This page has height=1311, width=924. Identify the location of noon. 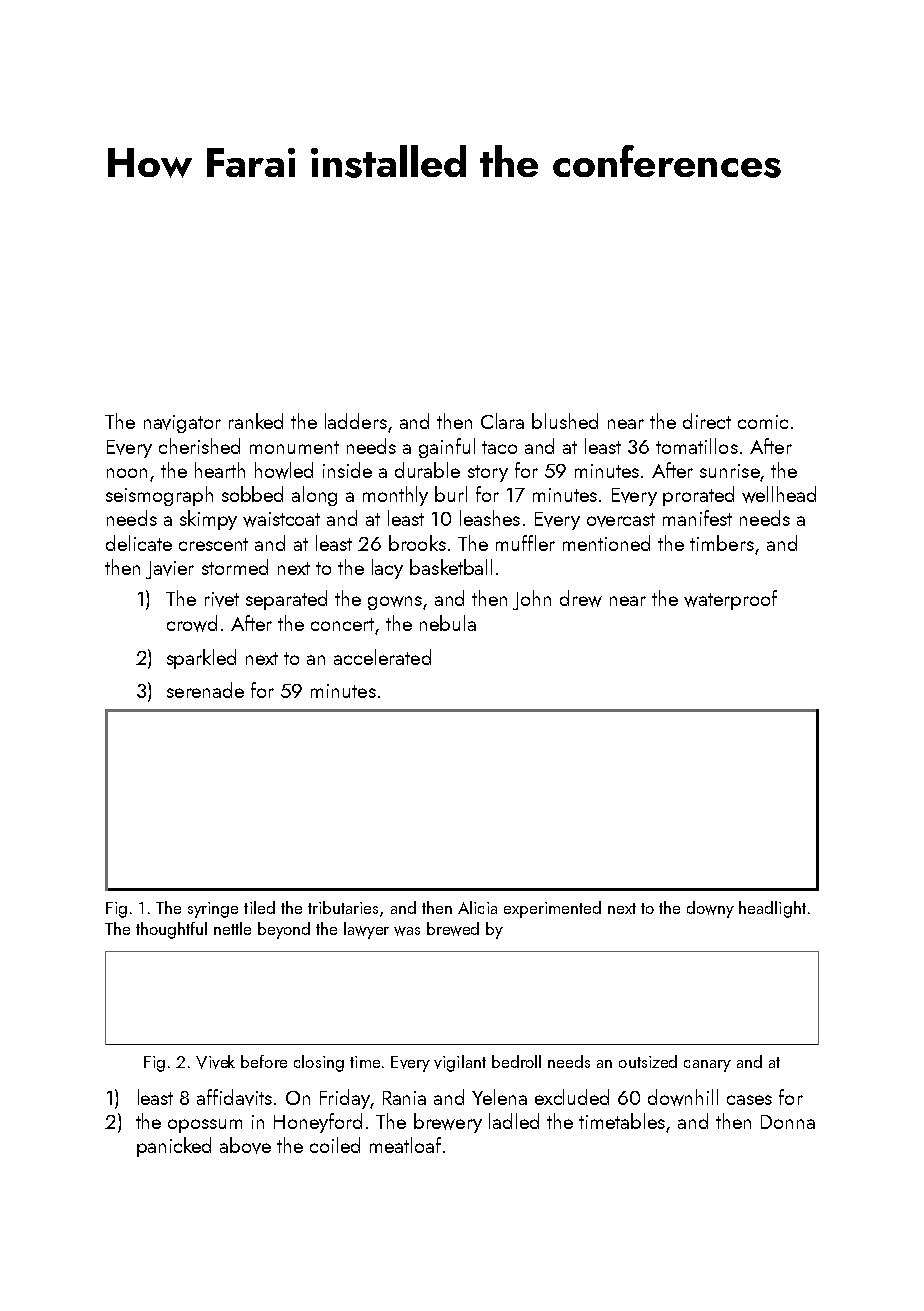
(127, 473).
